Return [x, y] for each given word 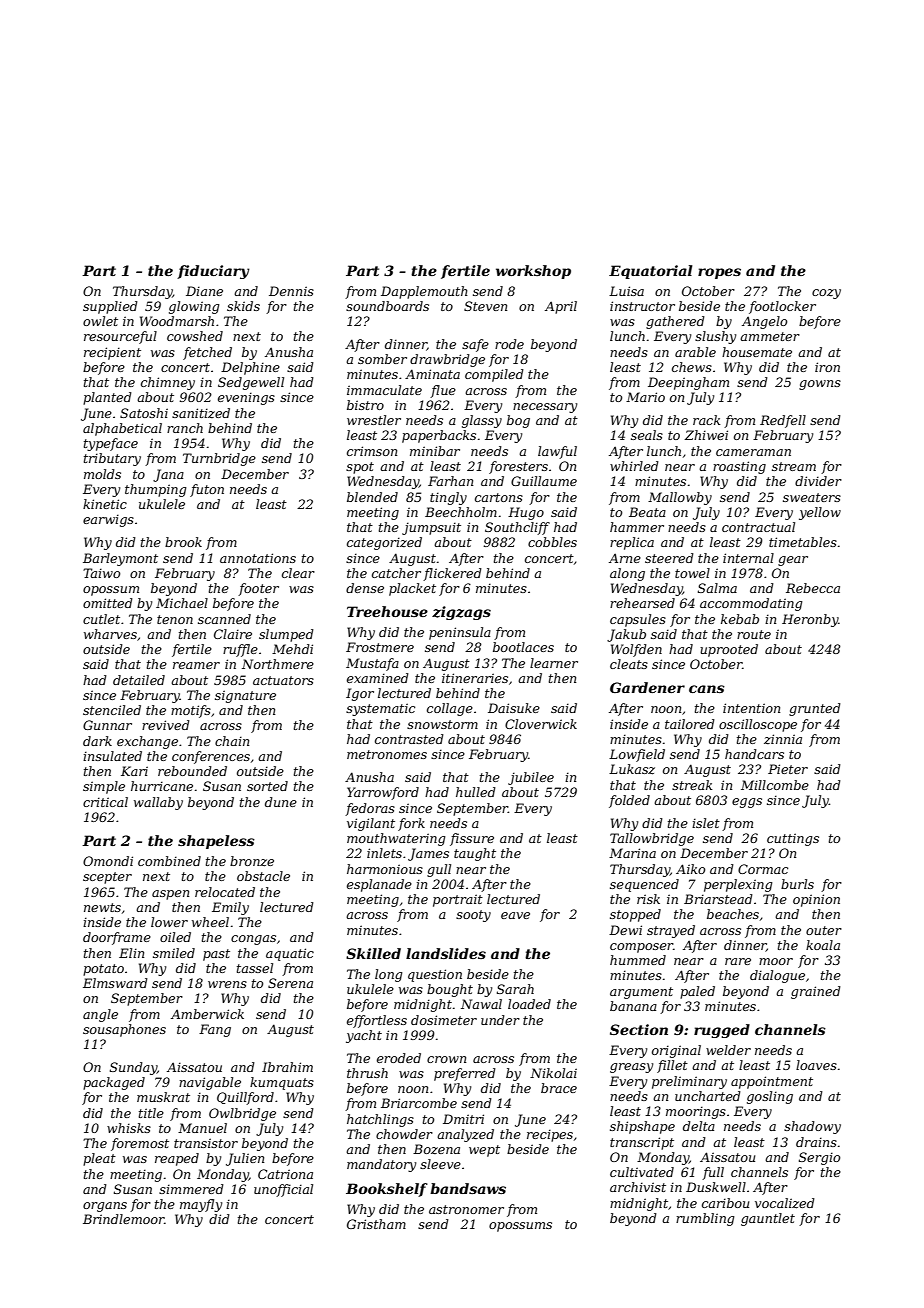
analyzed [465, 1135]
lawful [557, 452]
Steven [485, 306]
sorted [267, 786]
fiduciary [213, 272]
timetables [803, 542]
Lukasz [632, 769]
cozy [826, 294]
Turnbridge [219, 459]
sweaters [812, 497]
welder [728, 1050]
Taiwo [101, 573]
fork [411, 824]
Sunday [133, 1068]
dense [365, 588]
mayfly [201, 1205]
